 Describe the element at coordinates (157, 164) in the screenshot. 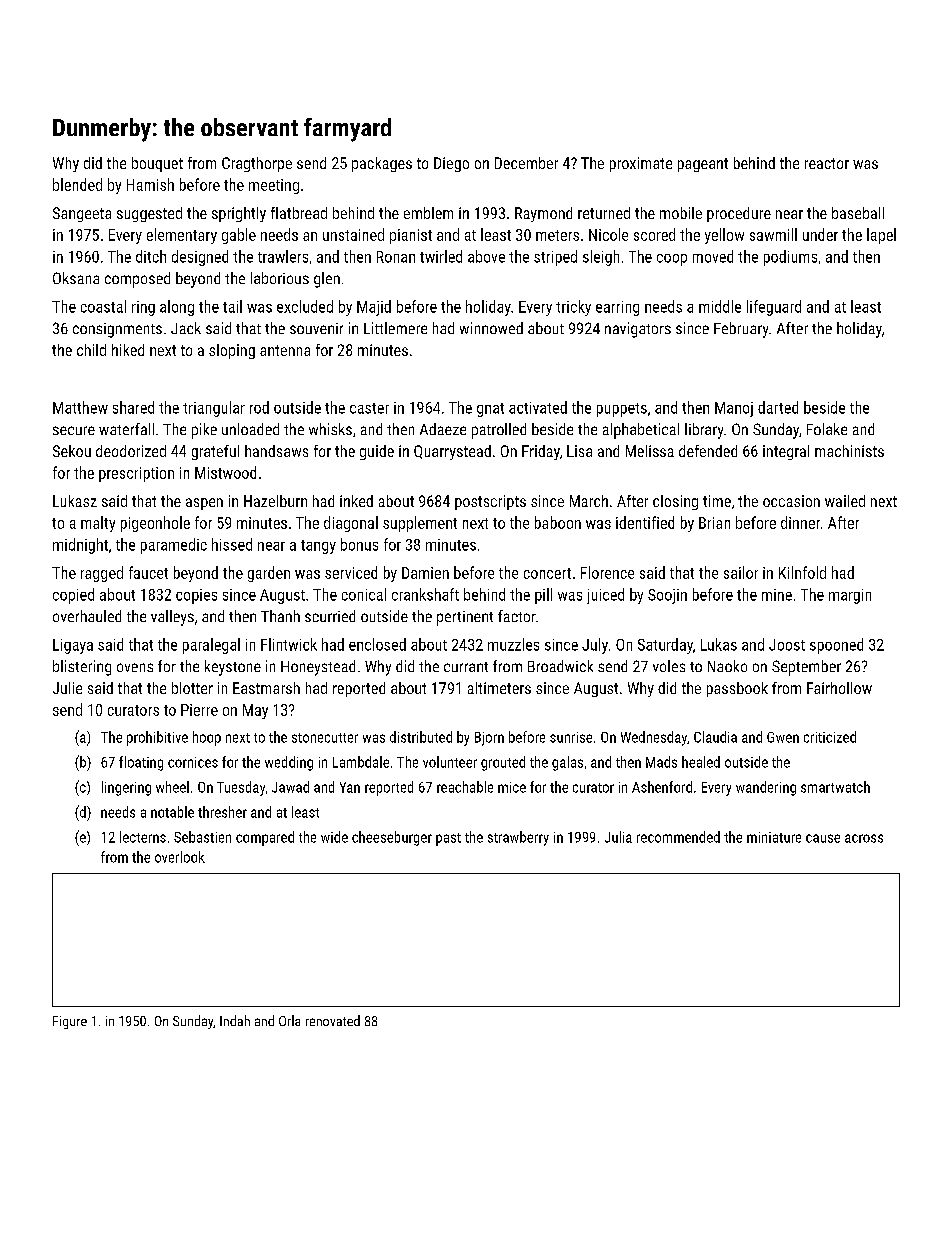

I see `bouquet` at that location.
